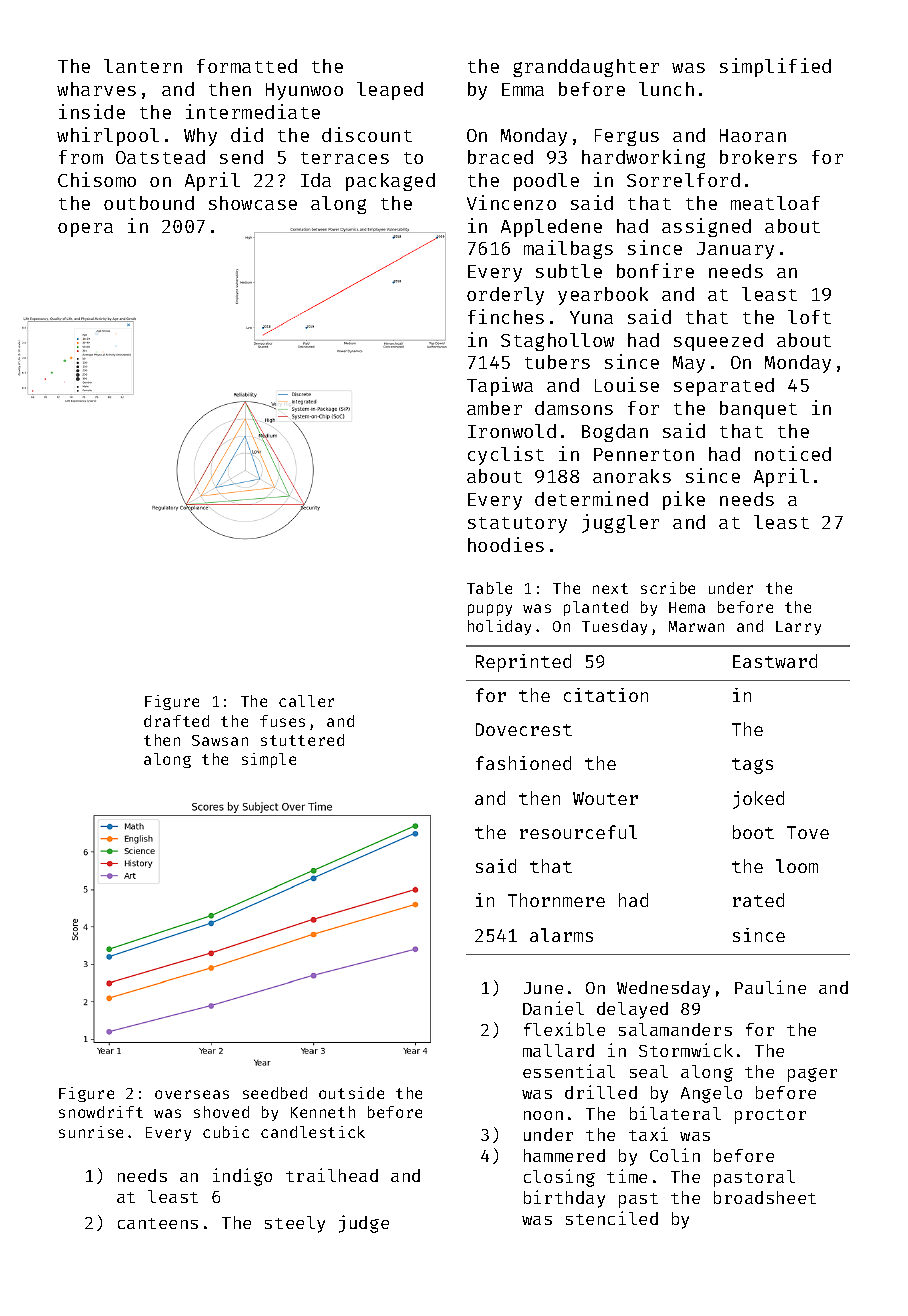 The height and width of the image is (1316, 908). Describe the element at coordinates (143, 66) in the image. I see `lantern` at that location.
